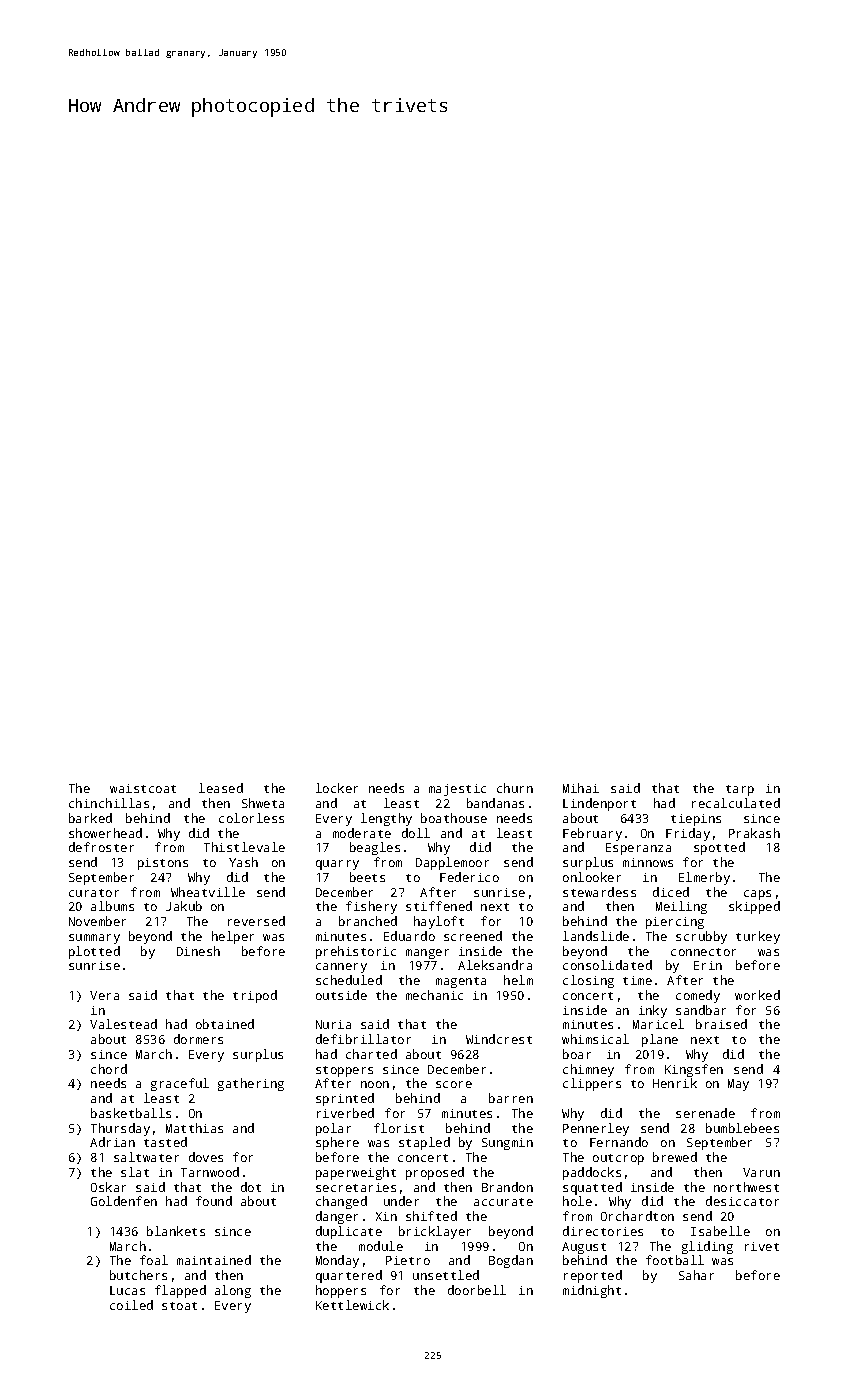 The image size is (849, 1400). Describe the element at coordinates (221, 788) in the page. I see `leased` at that location.
